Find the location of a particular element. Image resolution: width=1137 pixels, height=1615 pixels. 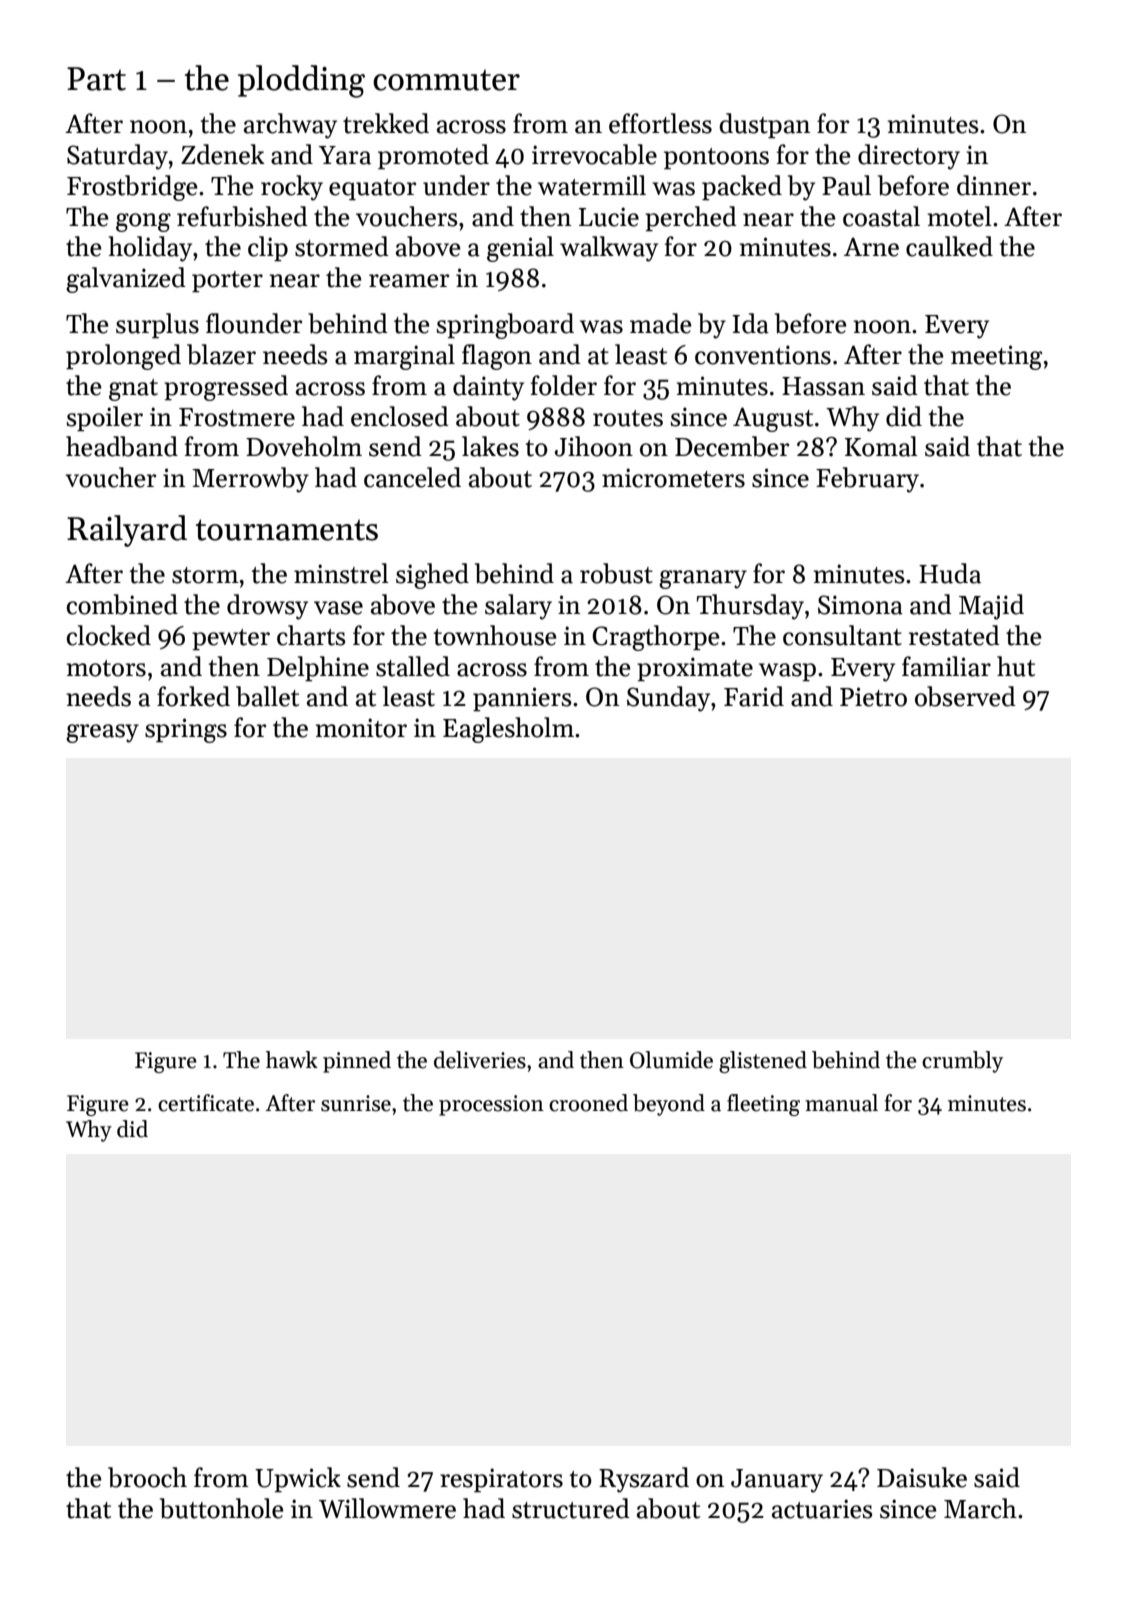

tournaments is located at coordinates (287, 530).
